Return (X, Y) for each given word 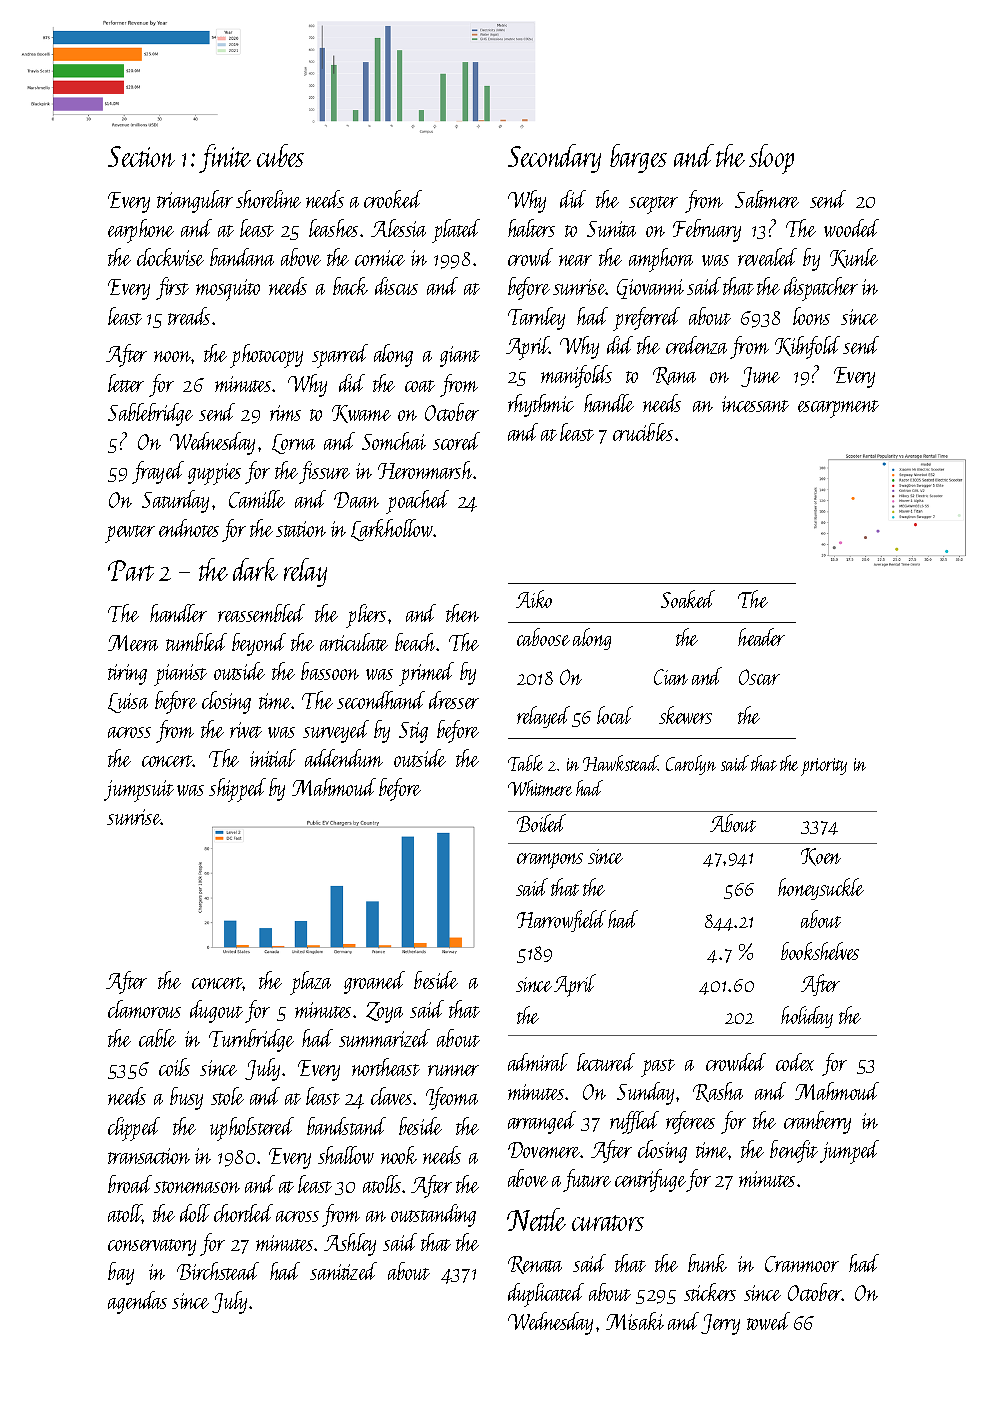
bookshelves (820, 951)
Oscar (759, 677)
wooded (851, 228)
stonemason (197, 1187)
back (350, 286)
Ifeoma (452, 1098)
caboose (543, 637)
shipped (237, 790)
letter (126, 383)
